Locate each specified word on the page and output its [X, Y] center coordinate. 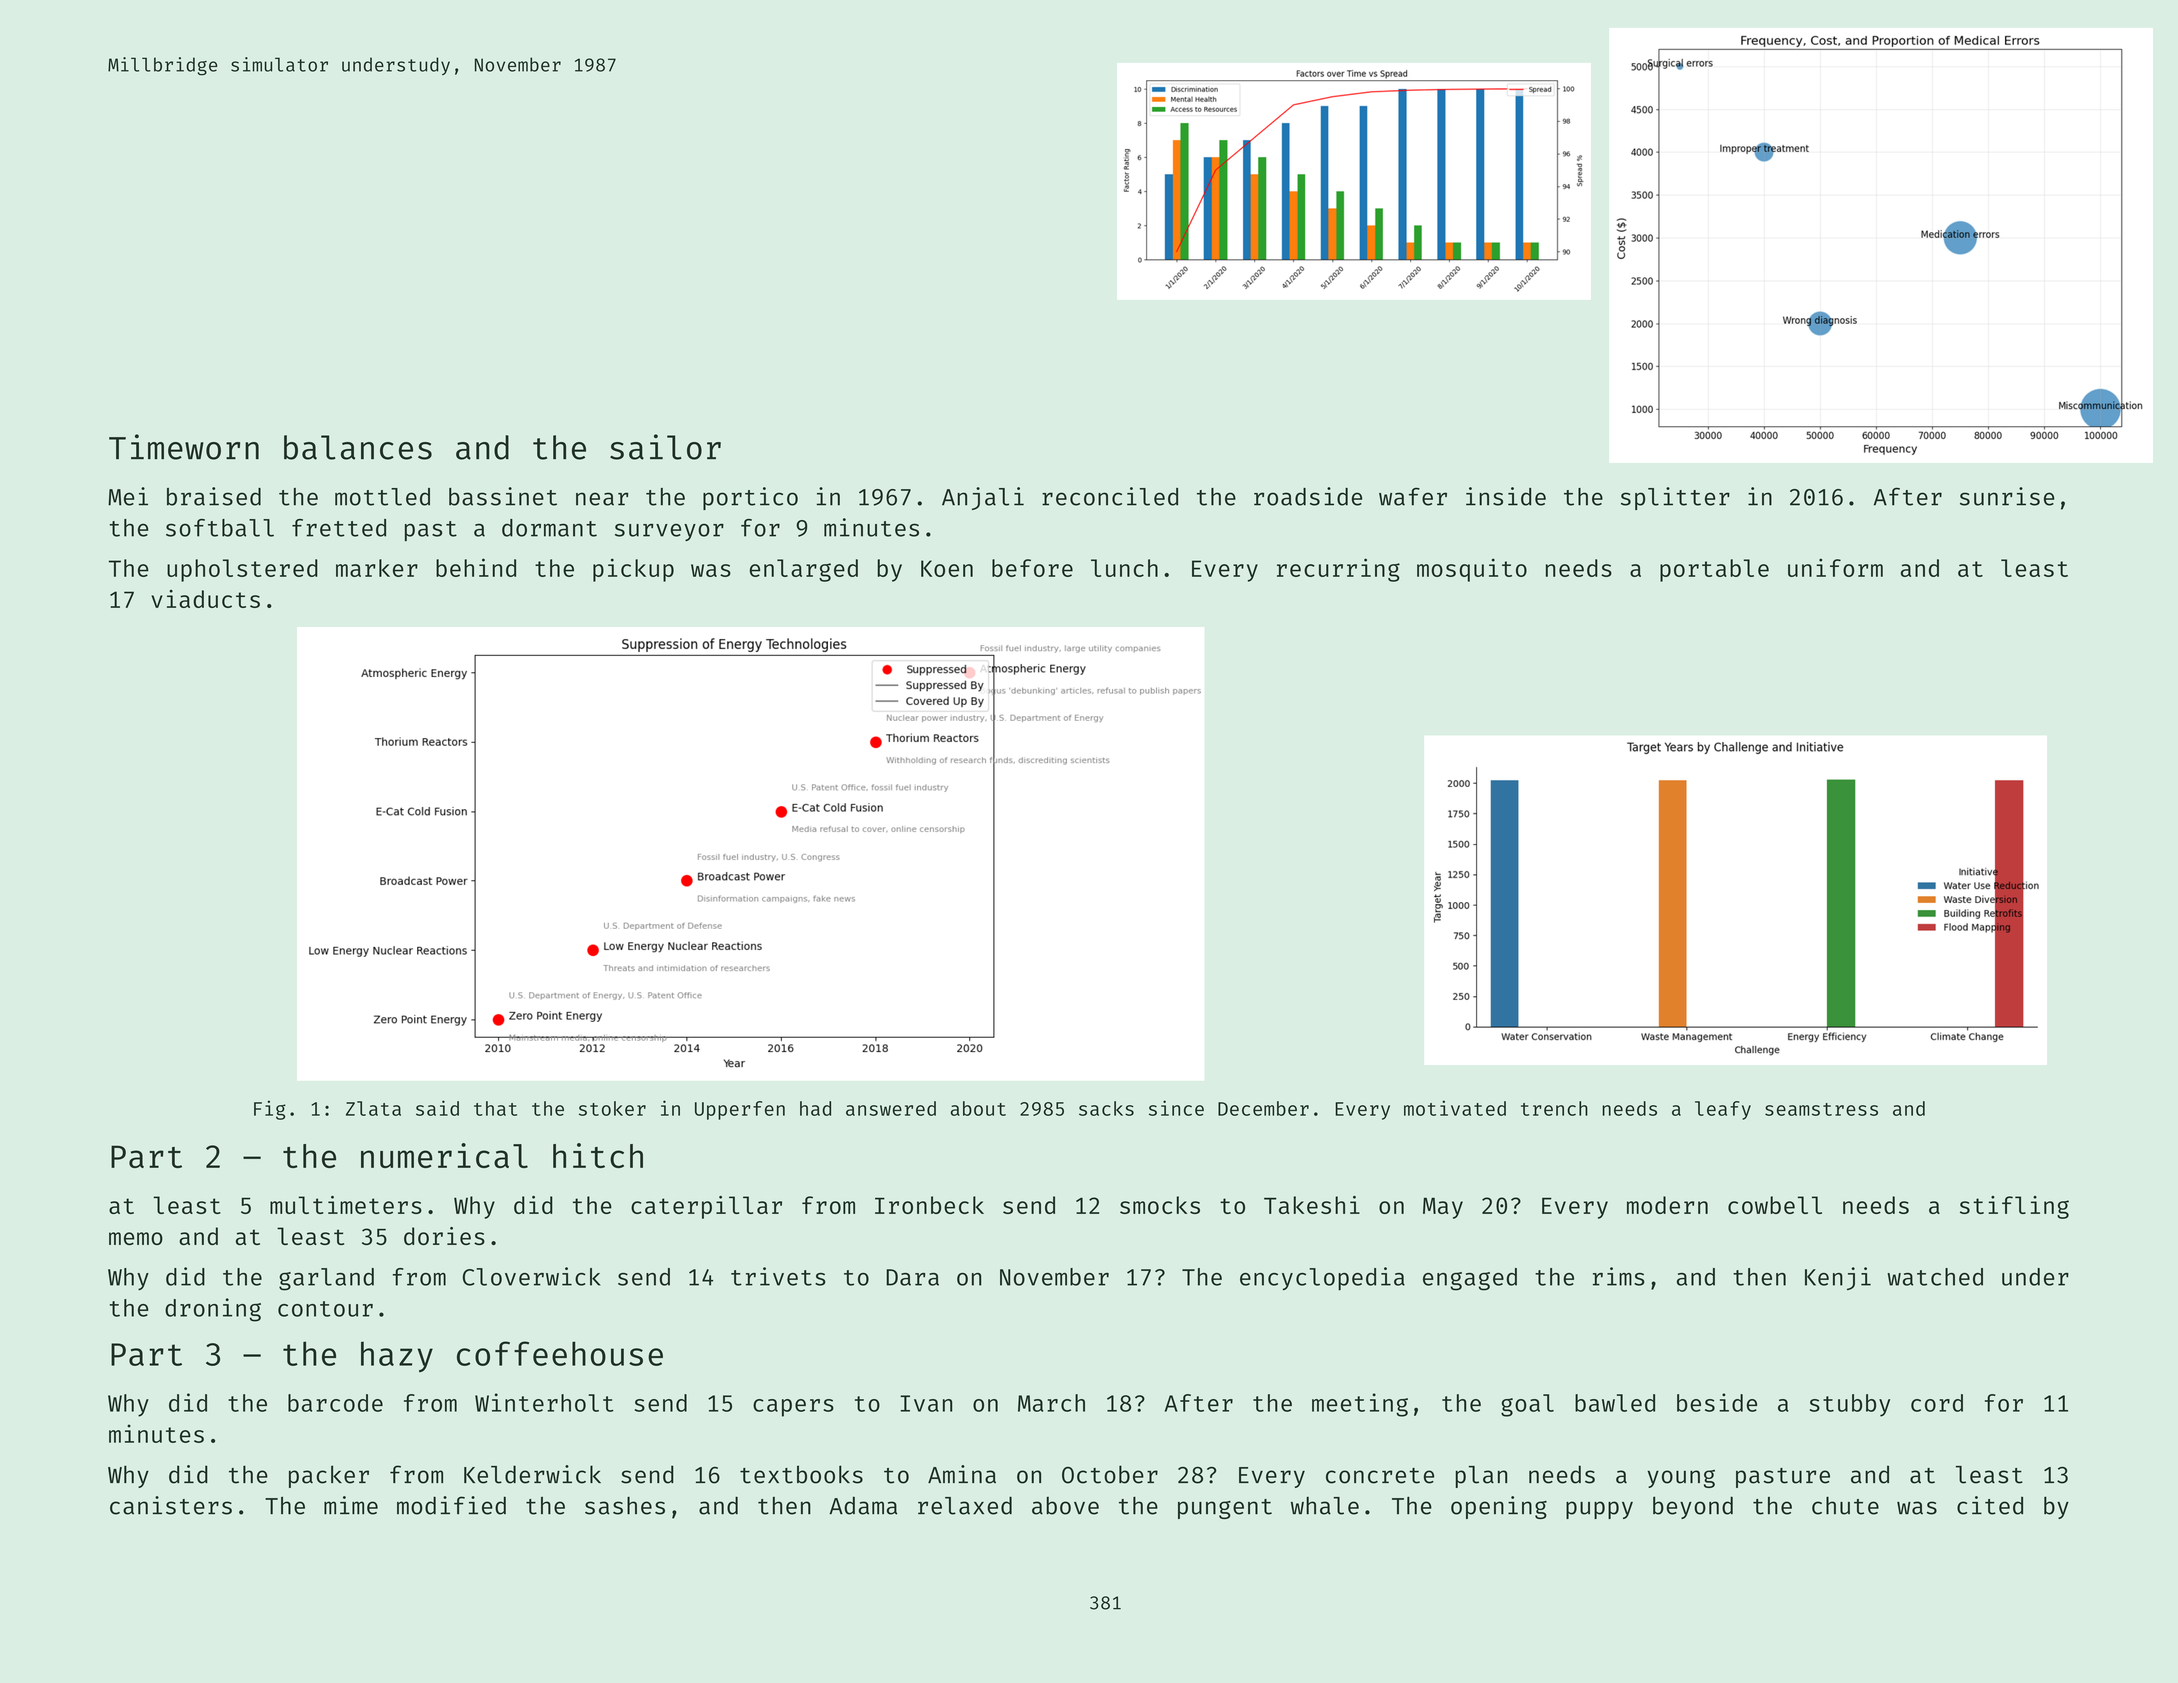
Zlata [373, 1108]
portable [1714, 570]
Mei [128, 496]
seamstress [1821, 1109]
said [437, 1108]
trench [1554, 1108]
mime [351, 1505]
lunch [1124, 568]
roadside [1308, 496]
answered [891, 1108]
